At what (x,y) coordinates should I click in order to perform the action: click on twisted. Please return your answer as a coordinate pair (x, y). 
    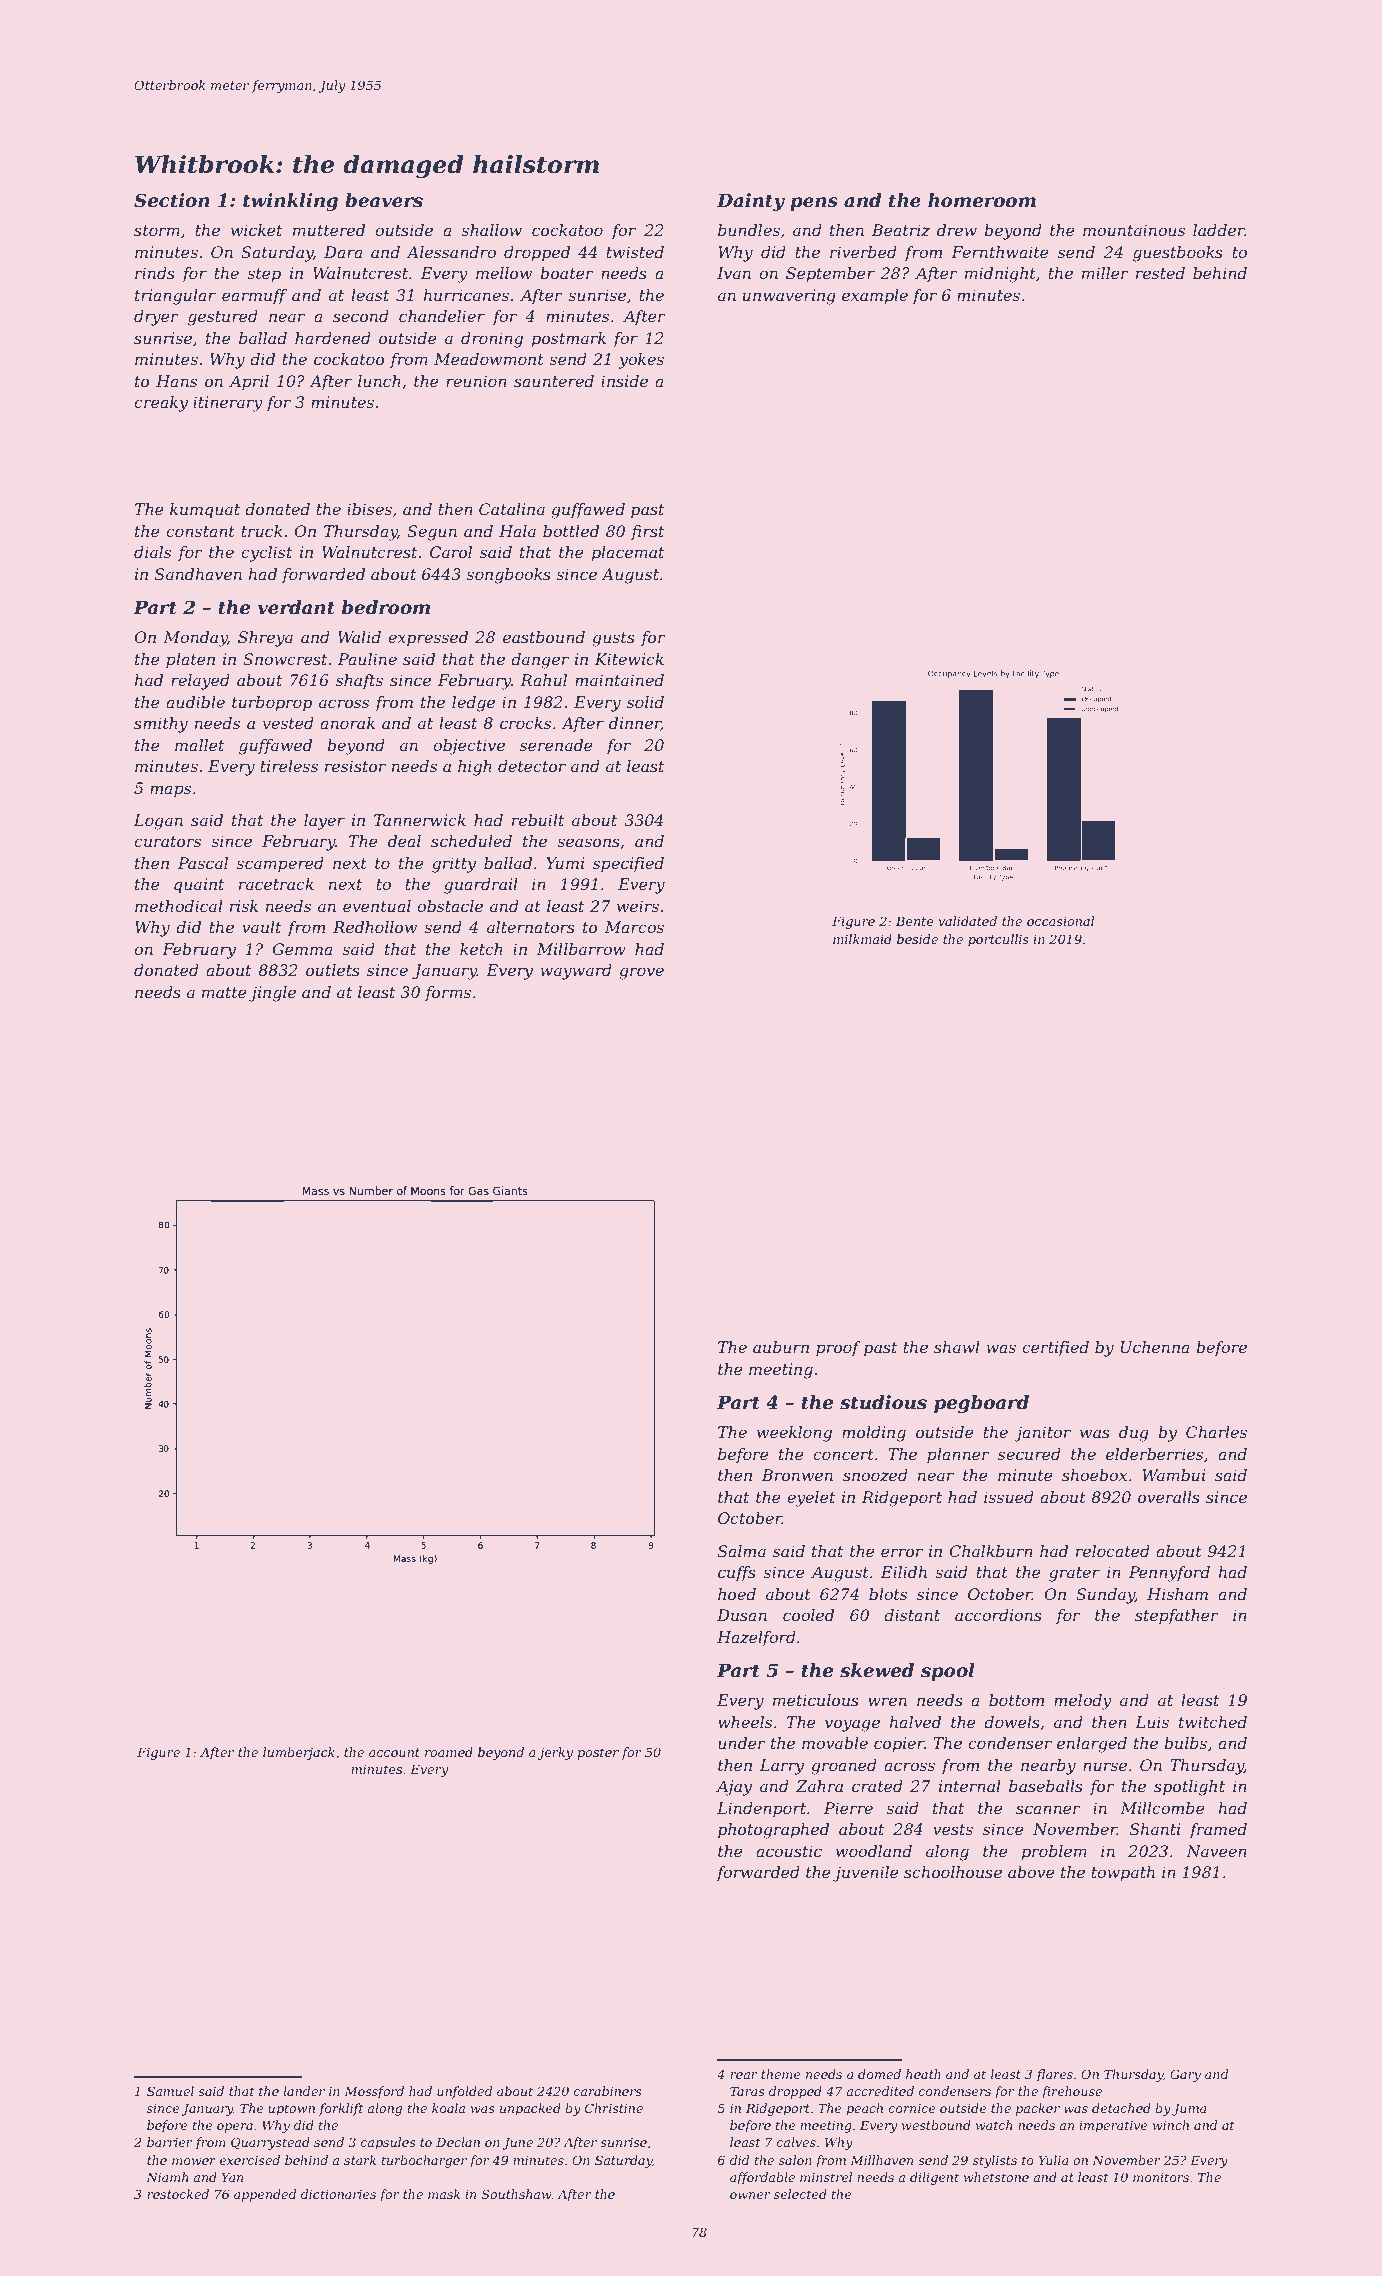
    Looking at the image, I should click on (635, 252).
